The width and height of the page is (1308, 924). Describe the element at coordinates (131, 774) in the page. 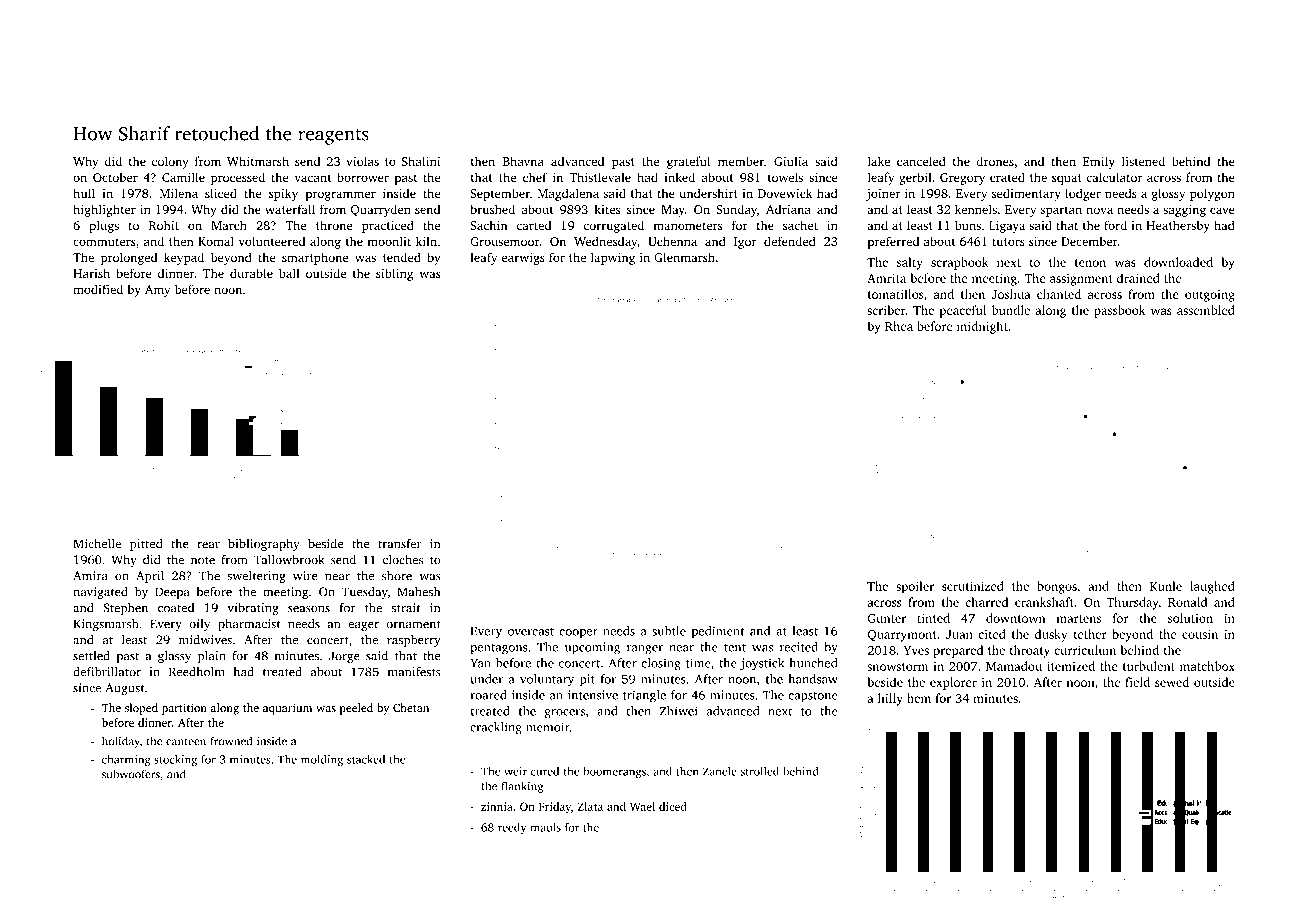

I see `subwoofers` at that location.
